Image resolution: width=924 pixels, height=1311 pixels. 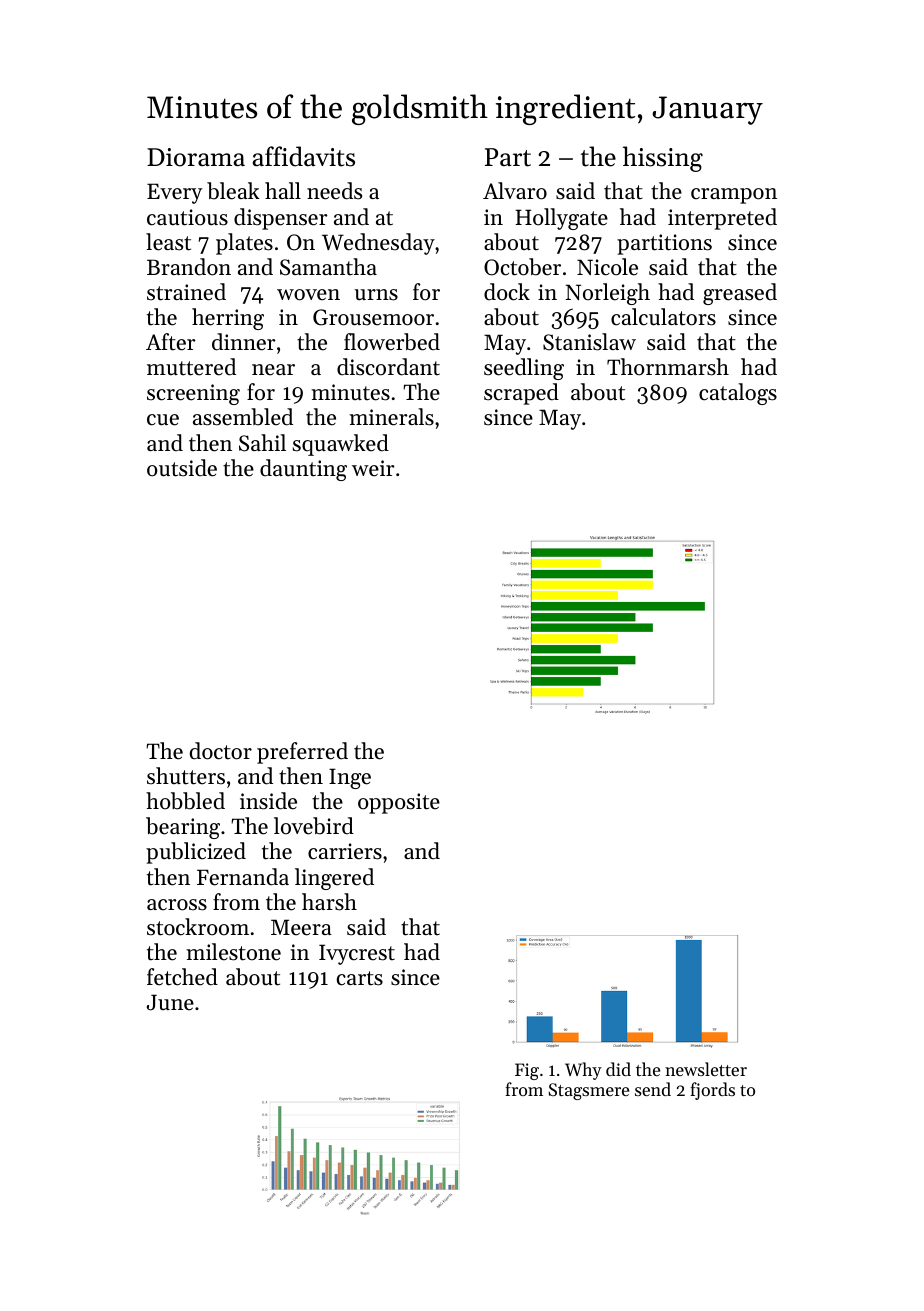 I want to click on Stagsmere, so click(x=588, y=1091).
